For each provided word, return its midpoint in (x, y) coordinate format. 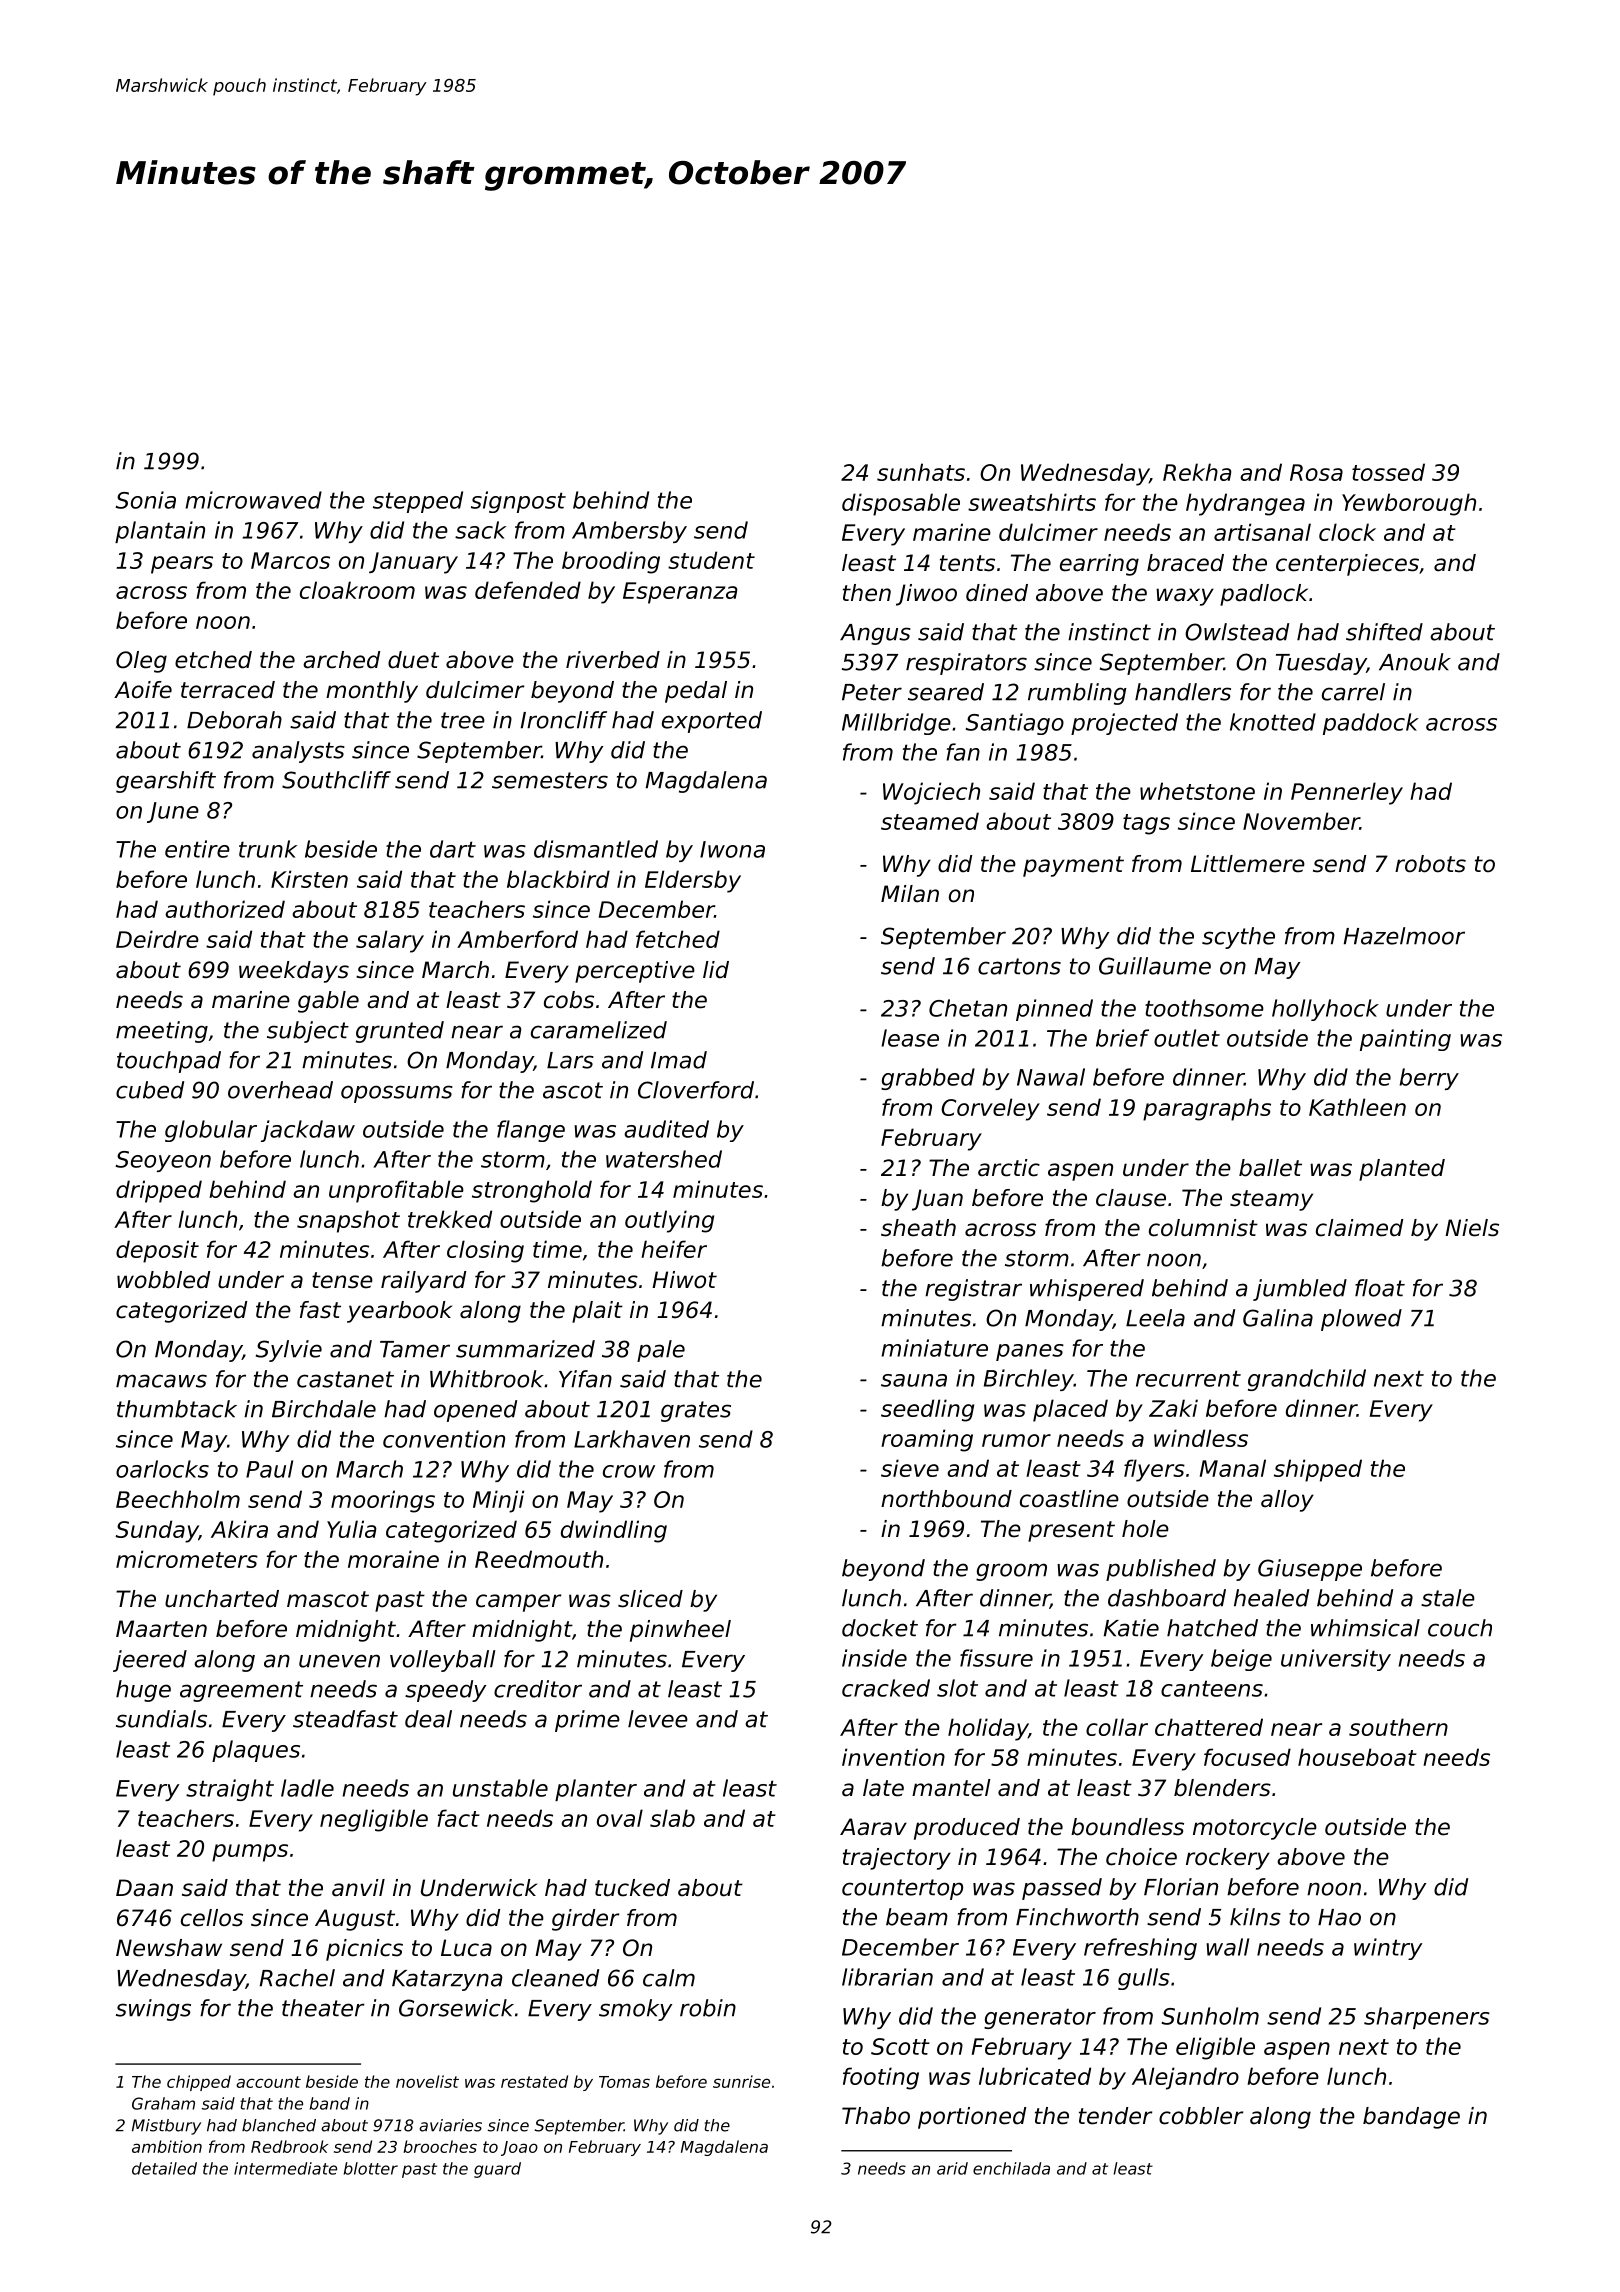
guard (497, 2170)
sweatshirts (1032, 502)
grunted (400, 1032)
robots (1430, 864)
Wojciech (931, 793)
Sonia (145, 500)
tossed (1388, 472)
